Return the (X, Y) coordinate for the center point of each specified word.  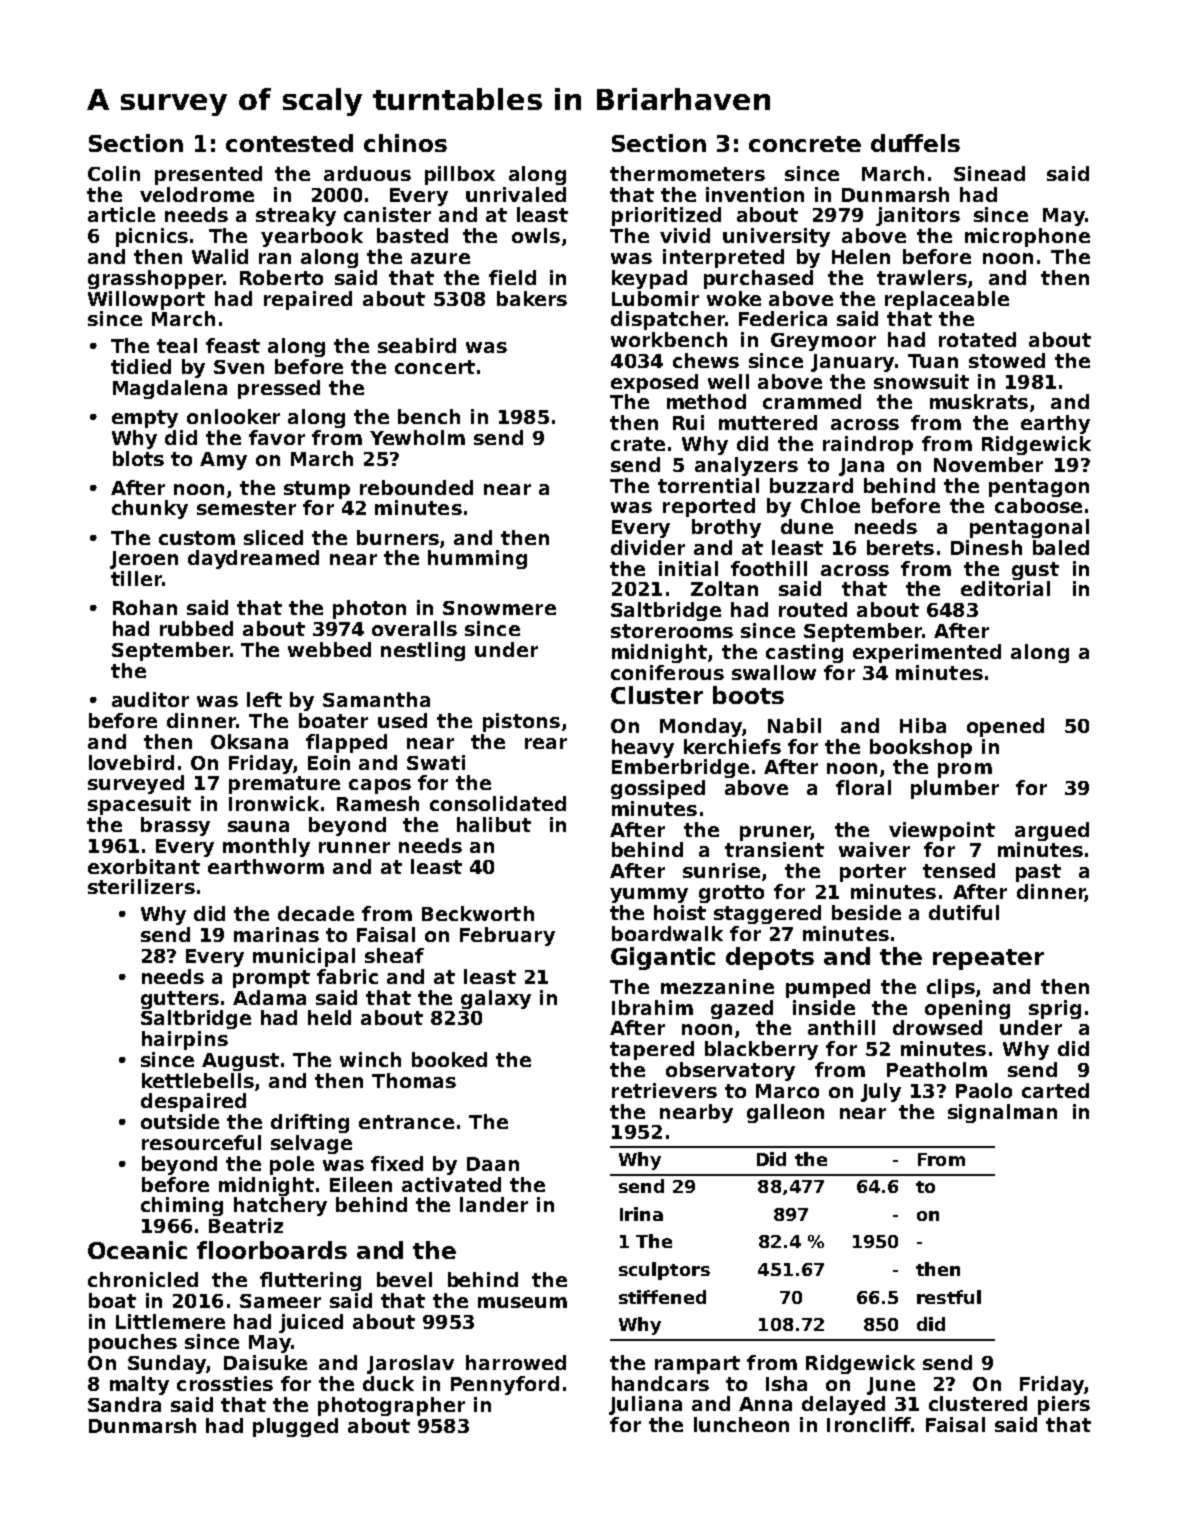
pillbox (460, 175)
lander (494, 1204)
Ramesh (378, 803)
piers (1064, 1405)
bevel (404, 1279)
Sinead (989, 173)
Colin (114, 173)
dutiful (964, 912)
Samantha (376, 699)
